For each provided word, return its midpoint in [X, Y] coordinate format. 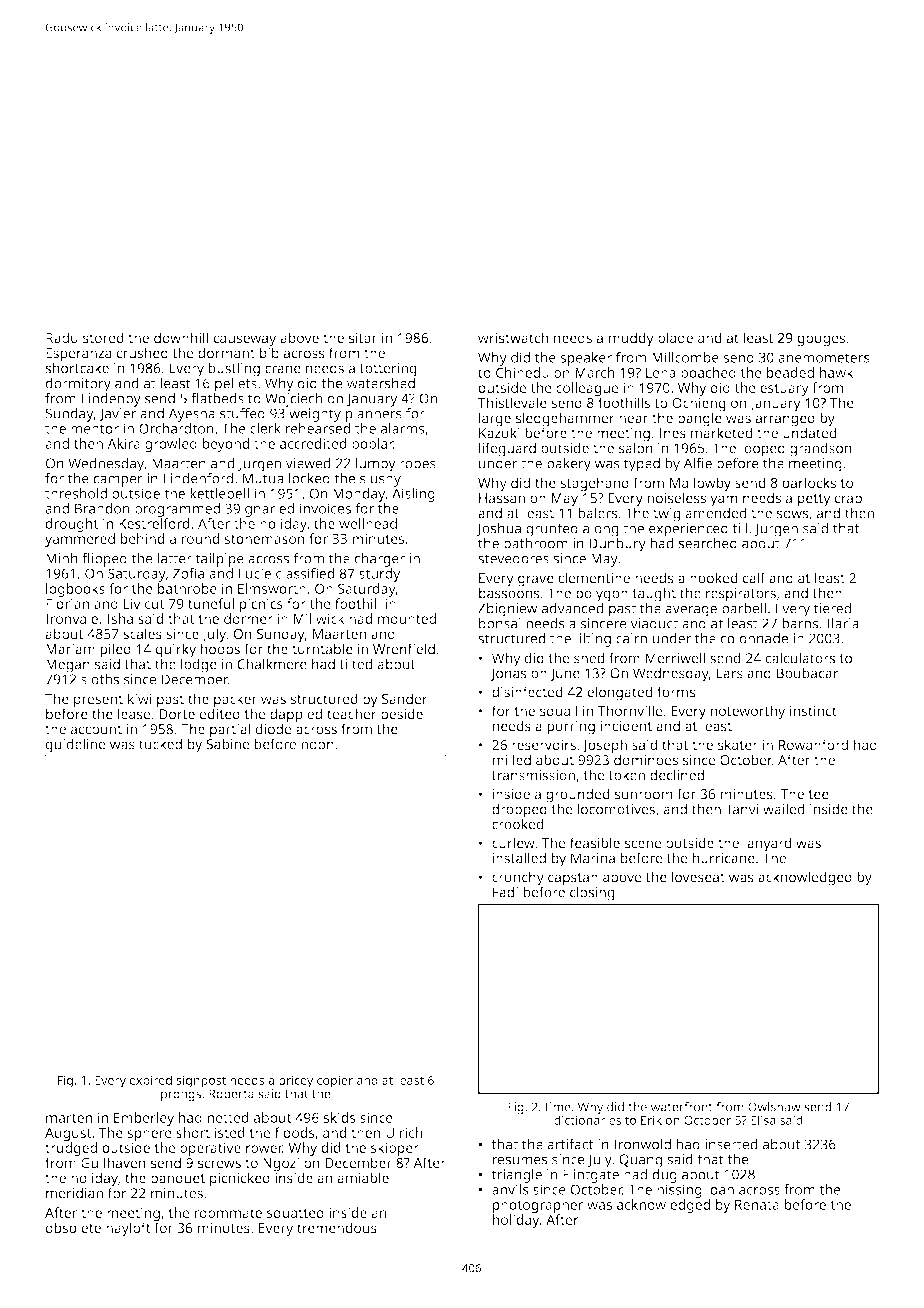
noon [317, 745]
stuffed [242, 413]
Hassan [502, 498]
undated [810, 433]
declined [677, 775]
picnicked [240, 1179]
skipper [395, 1149]
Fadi [505, 892]
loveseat [698, 877]
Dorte [177, 714]
